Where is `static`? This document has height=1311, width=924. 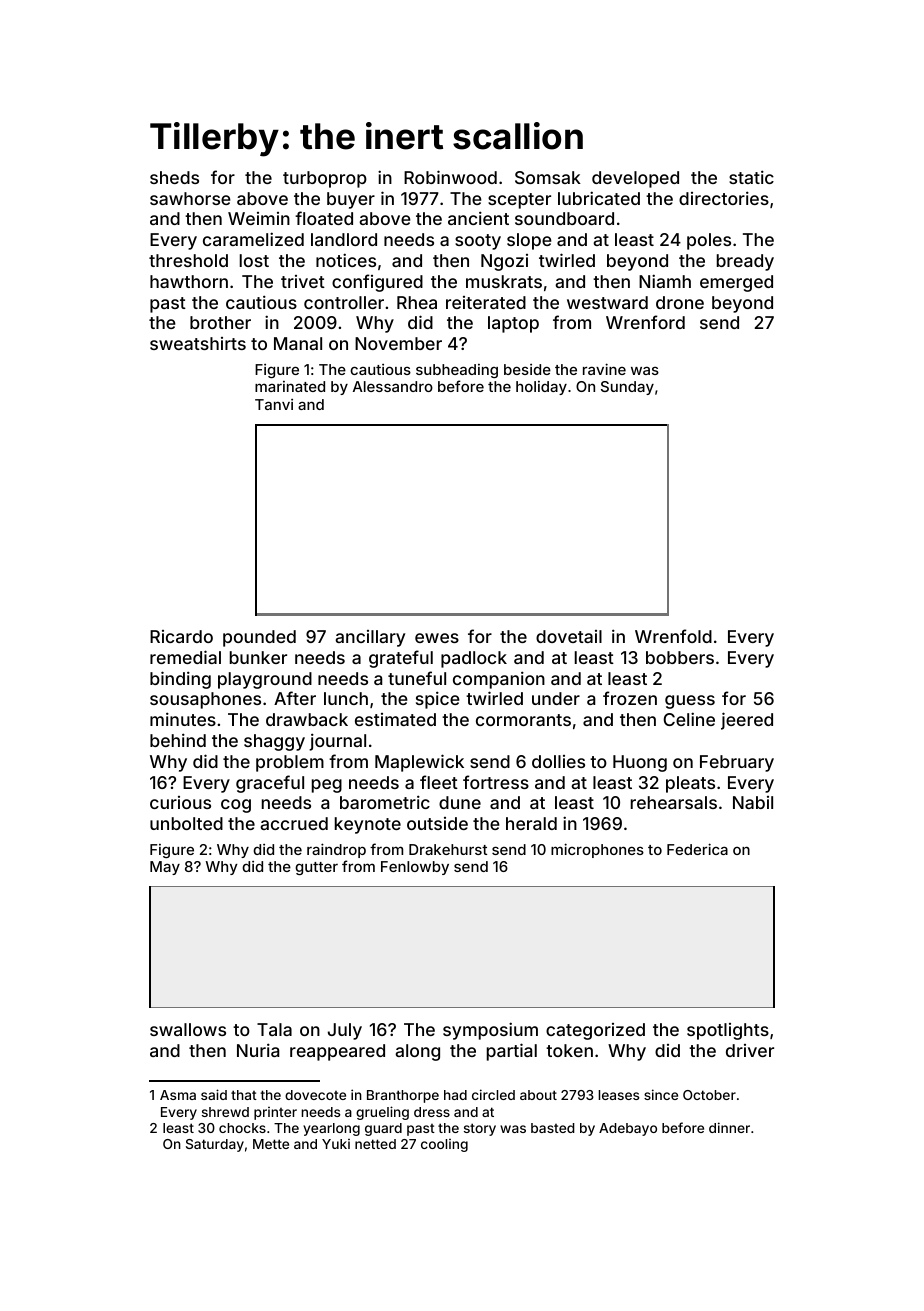 static is located at coordinates (751, 177).
